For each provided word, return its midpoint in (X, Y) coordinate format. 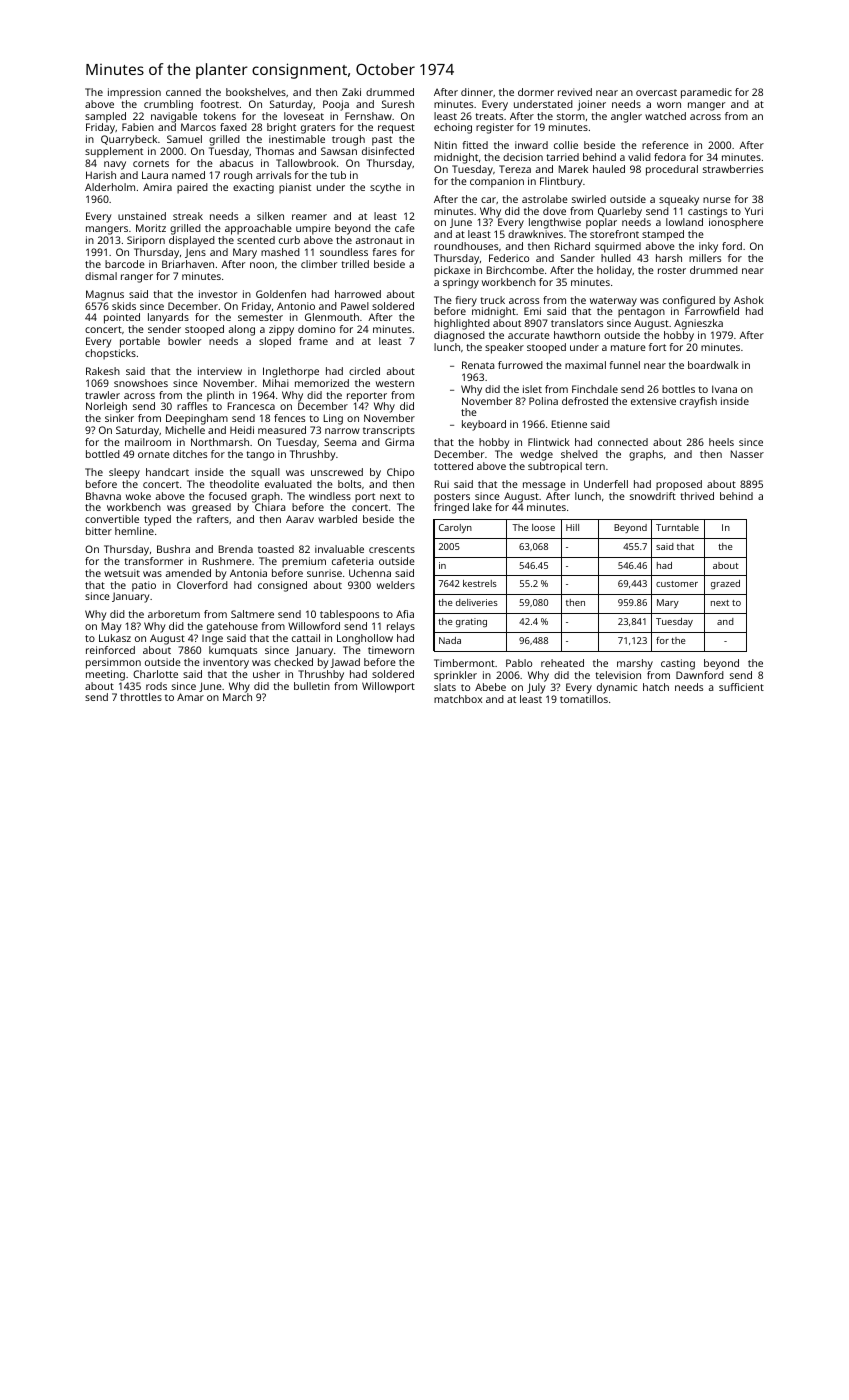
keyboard (484, 425)
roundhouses (466, 246)
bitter (99, 531)
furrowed (520, 365)
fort (657, 347)
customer (677, 584)
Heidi (242, 430)
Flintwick (549, 442)
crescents (392, 549)
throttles (141, 697)
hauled (609, 169)
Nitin (446, 145)
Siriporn (146, 241)
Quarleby (620, 212)
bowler (184, 341)
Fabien (138, 127)
